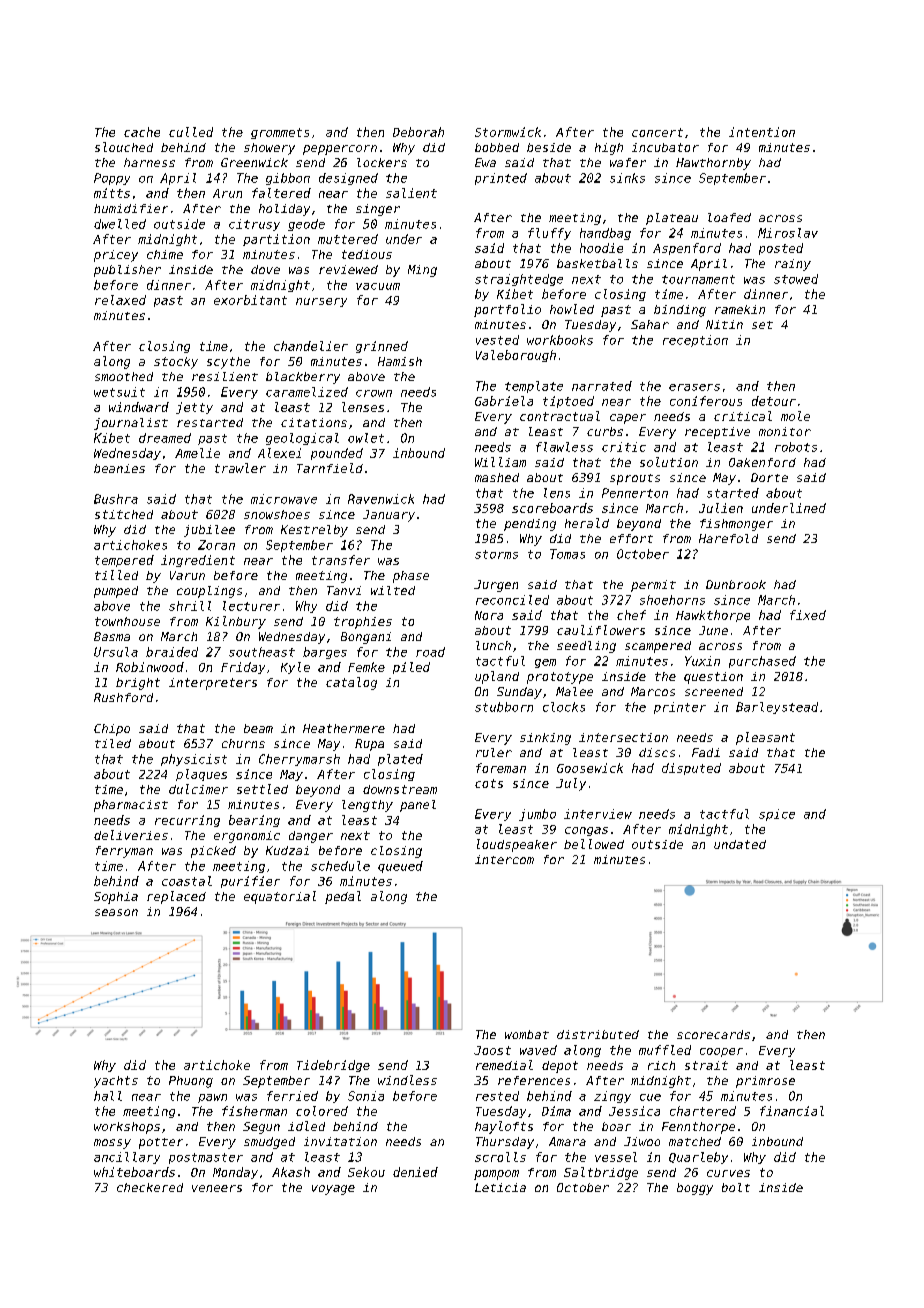 This screenshot has height=1308, width=924. What do you see at coordinates (116, 499) in the screenshot?
I see `Bushra` at bounding box center [116, 499].
